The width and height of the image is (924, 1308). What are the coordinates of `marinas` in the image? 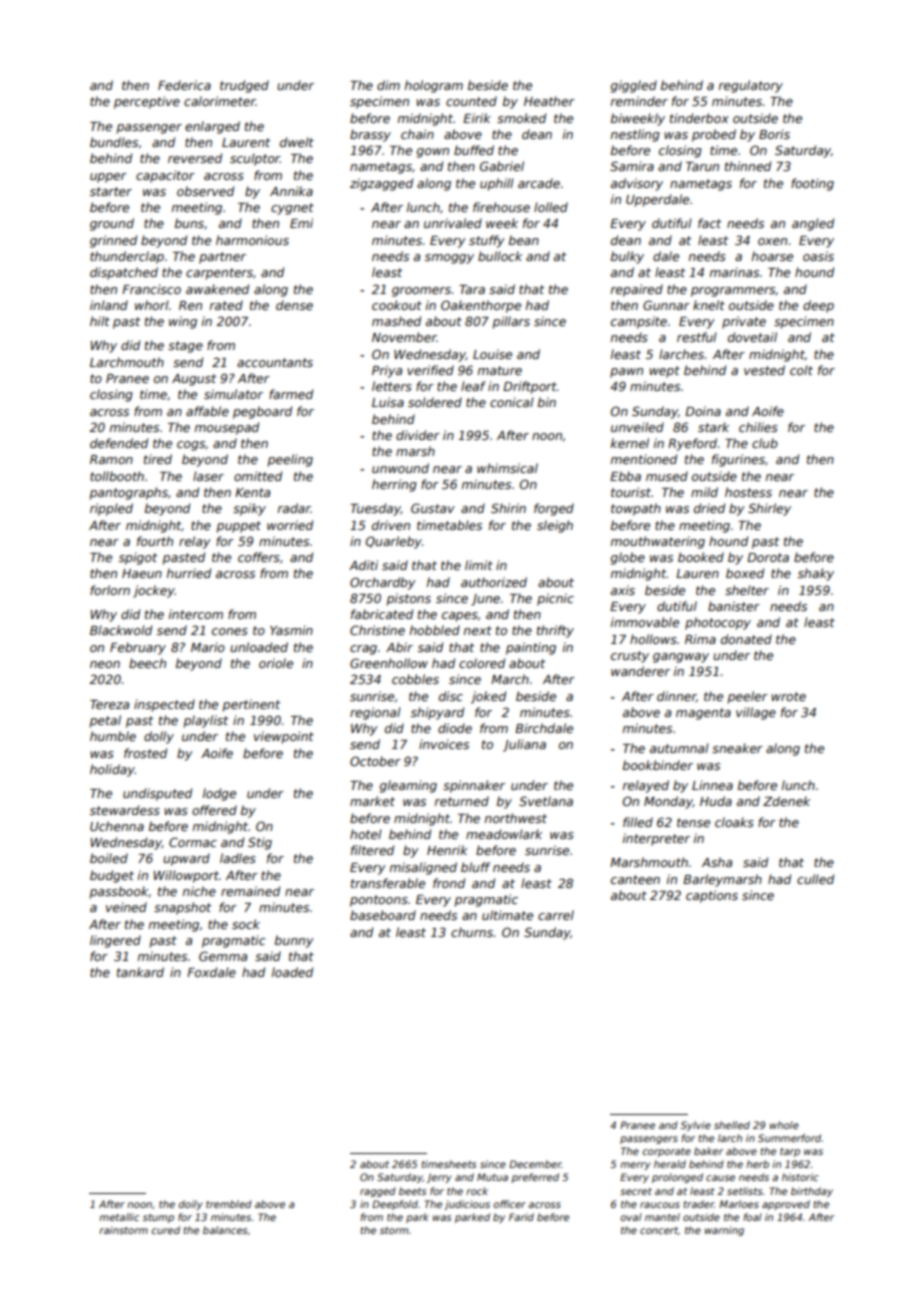 It's located at (734, 272).
